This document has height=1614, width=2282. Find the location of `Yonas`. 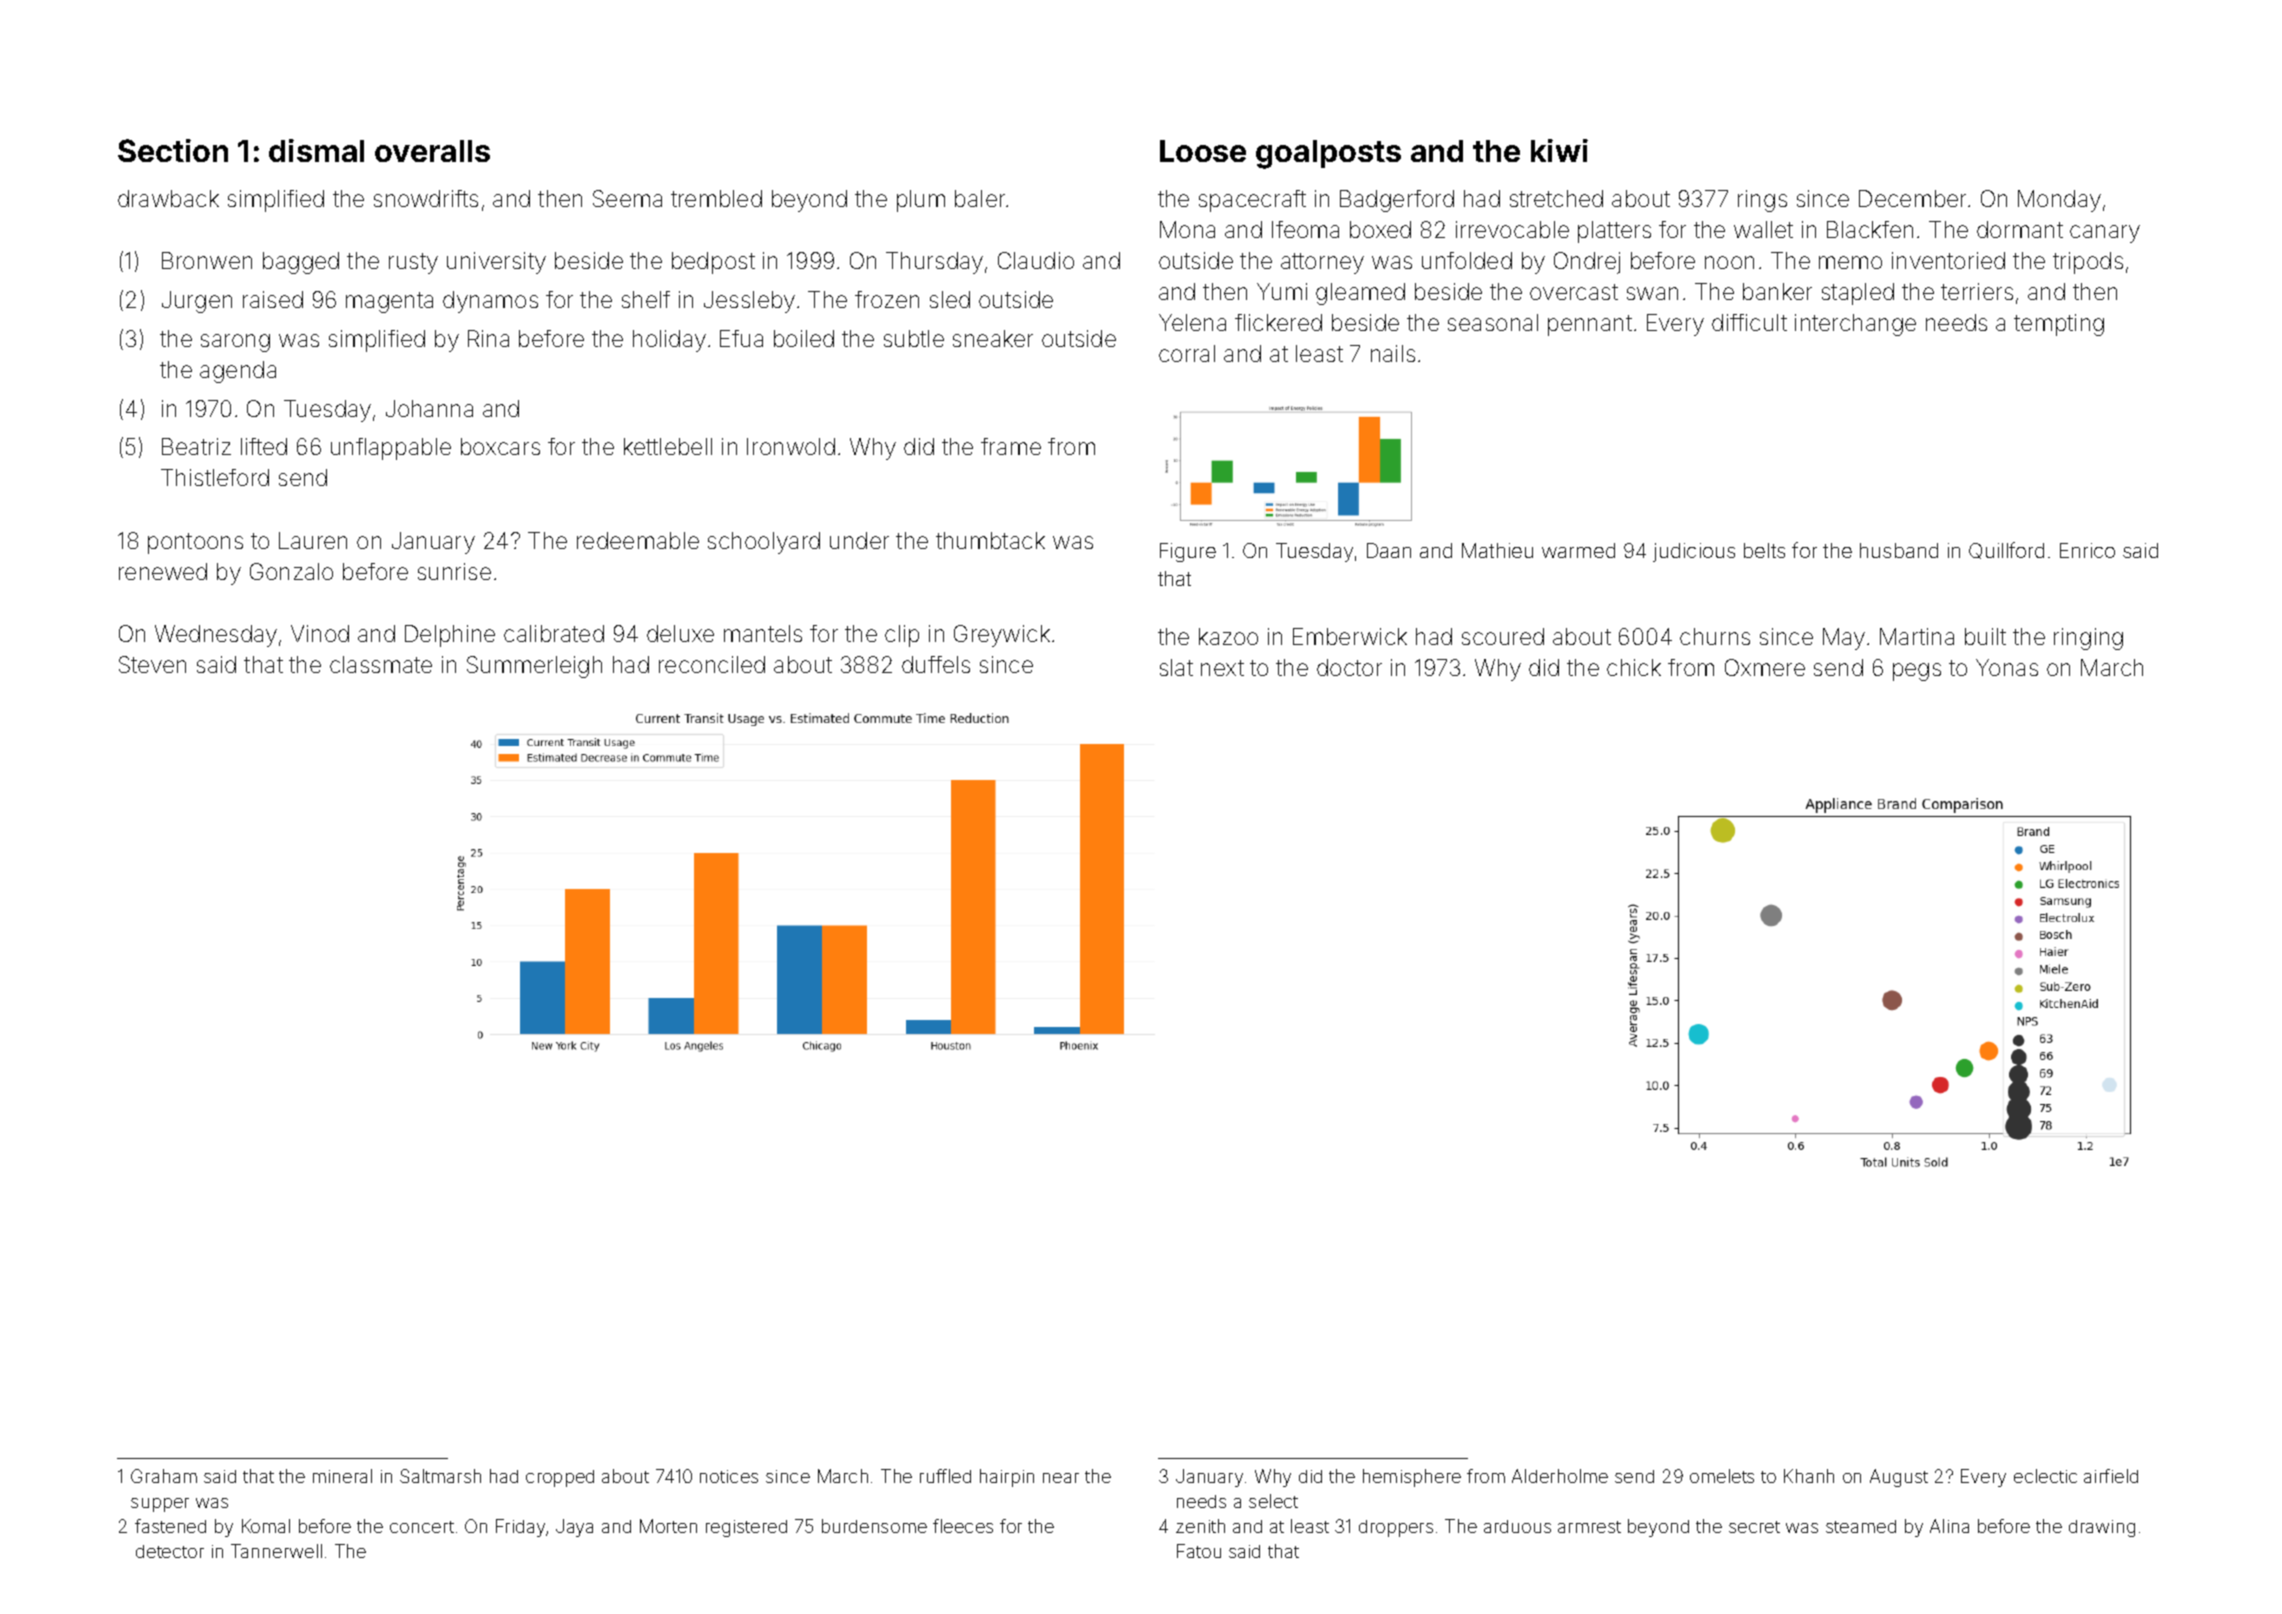

Yonas is located at coordinates (2007, 667).
